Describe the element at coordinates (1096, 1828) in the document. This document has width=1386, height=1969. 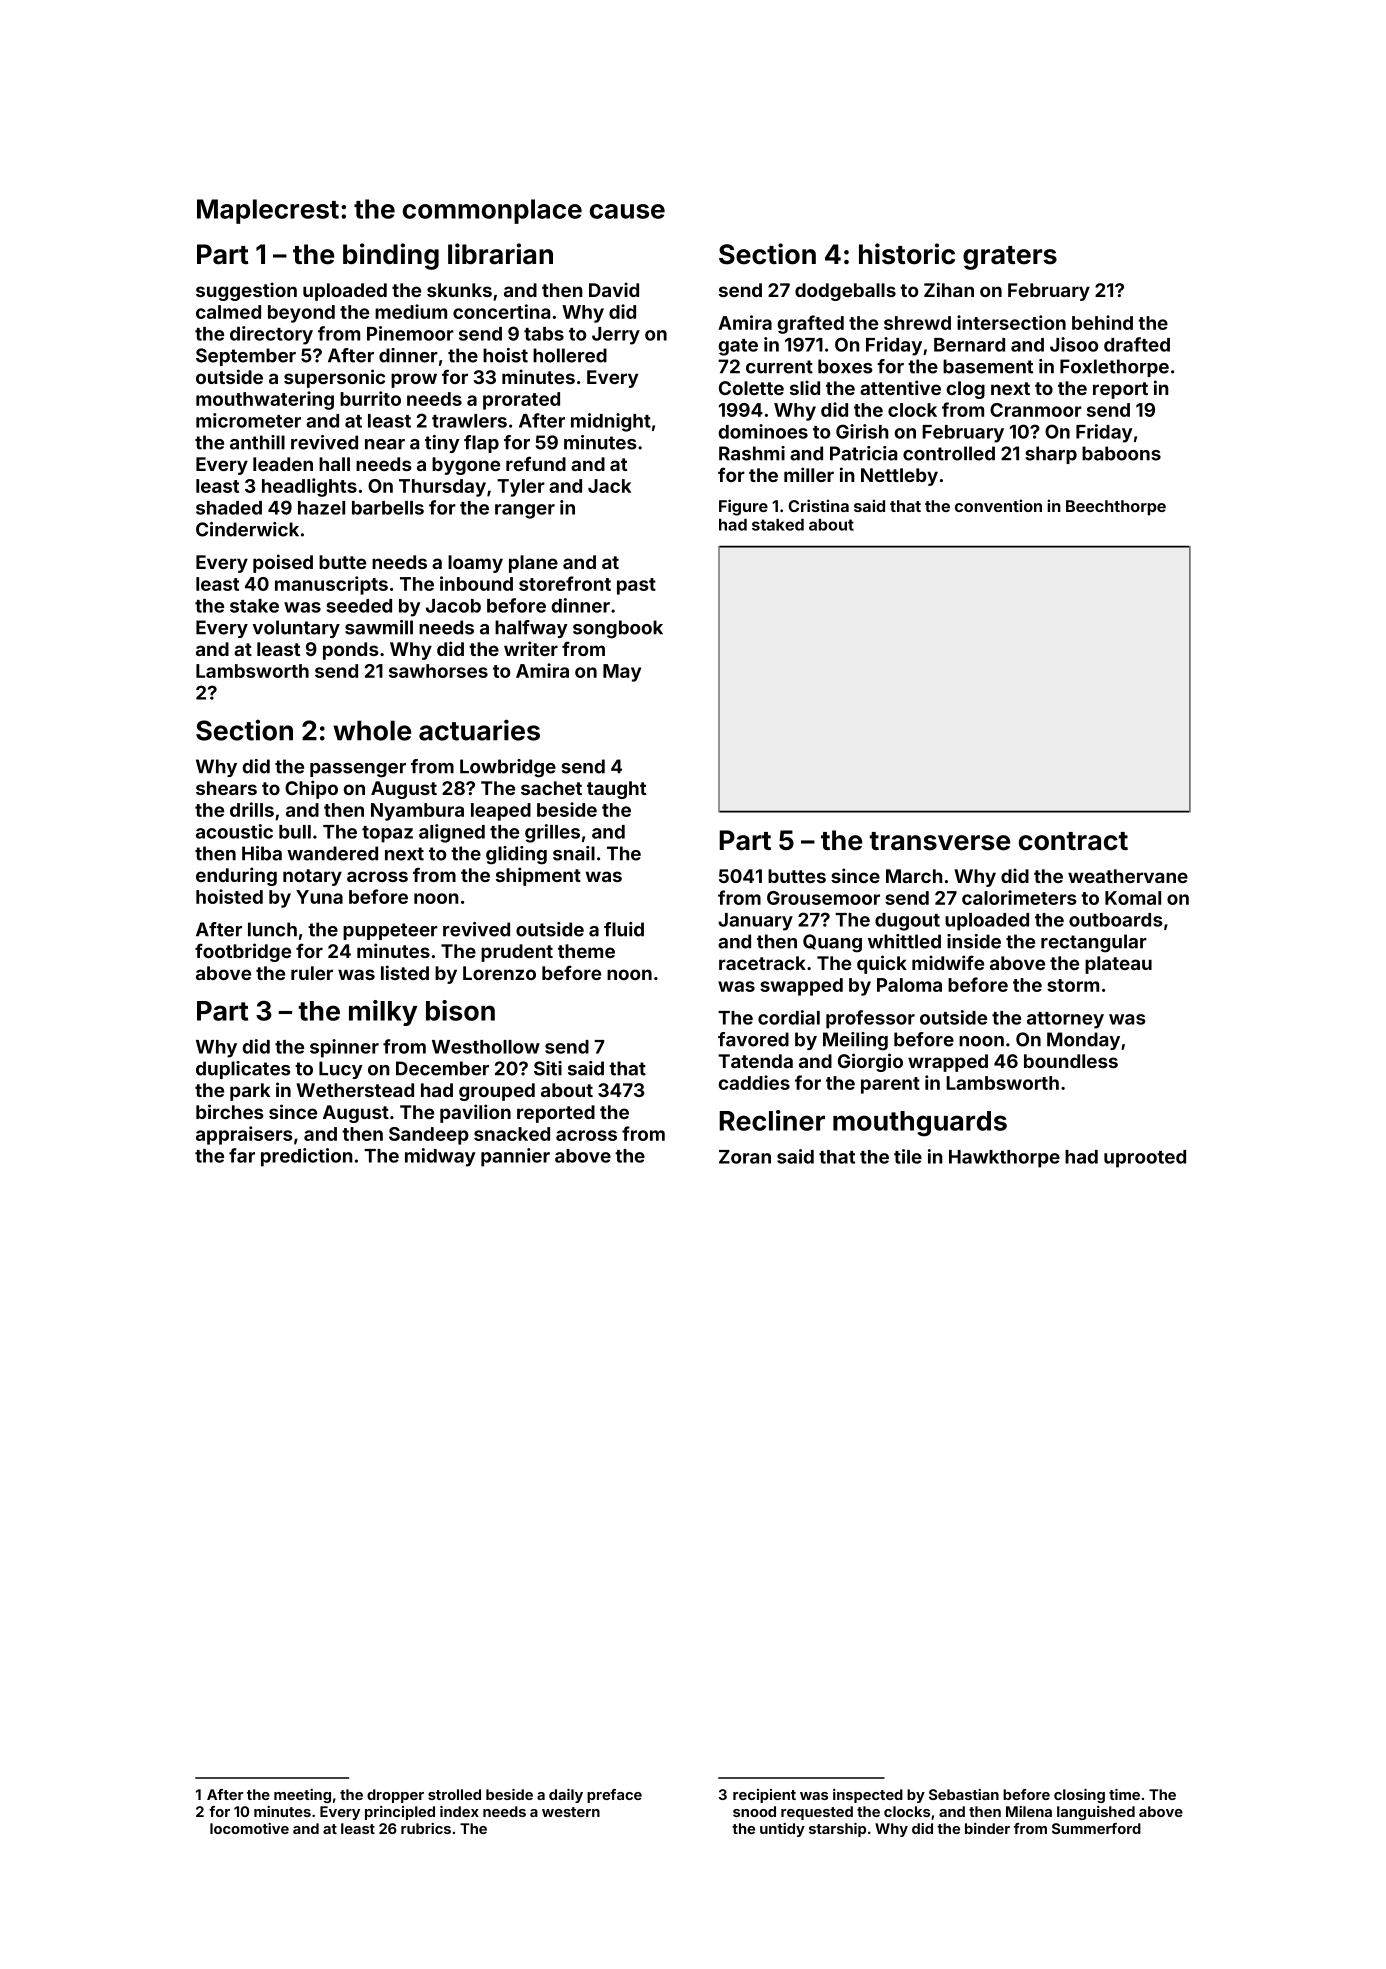
I see `Summerford` at that location.
